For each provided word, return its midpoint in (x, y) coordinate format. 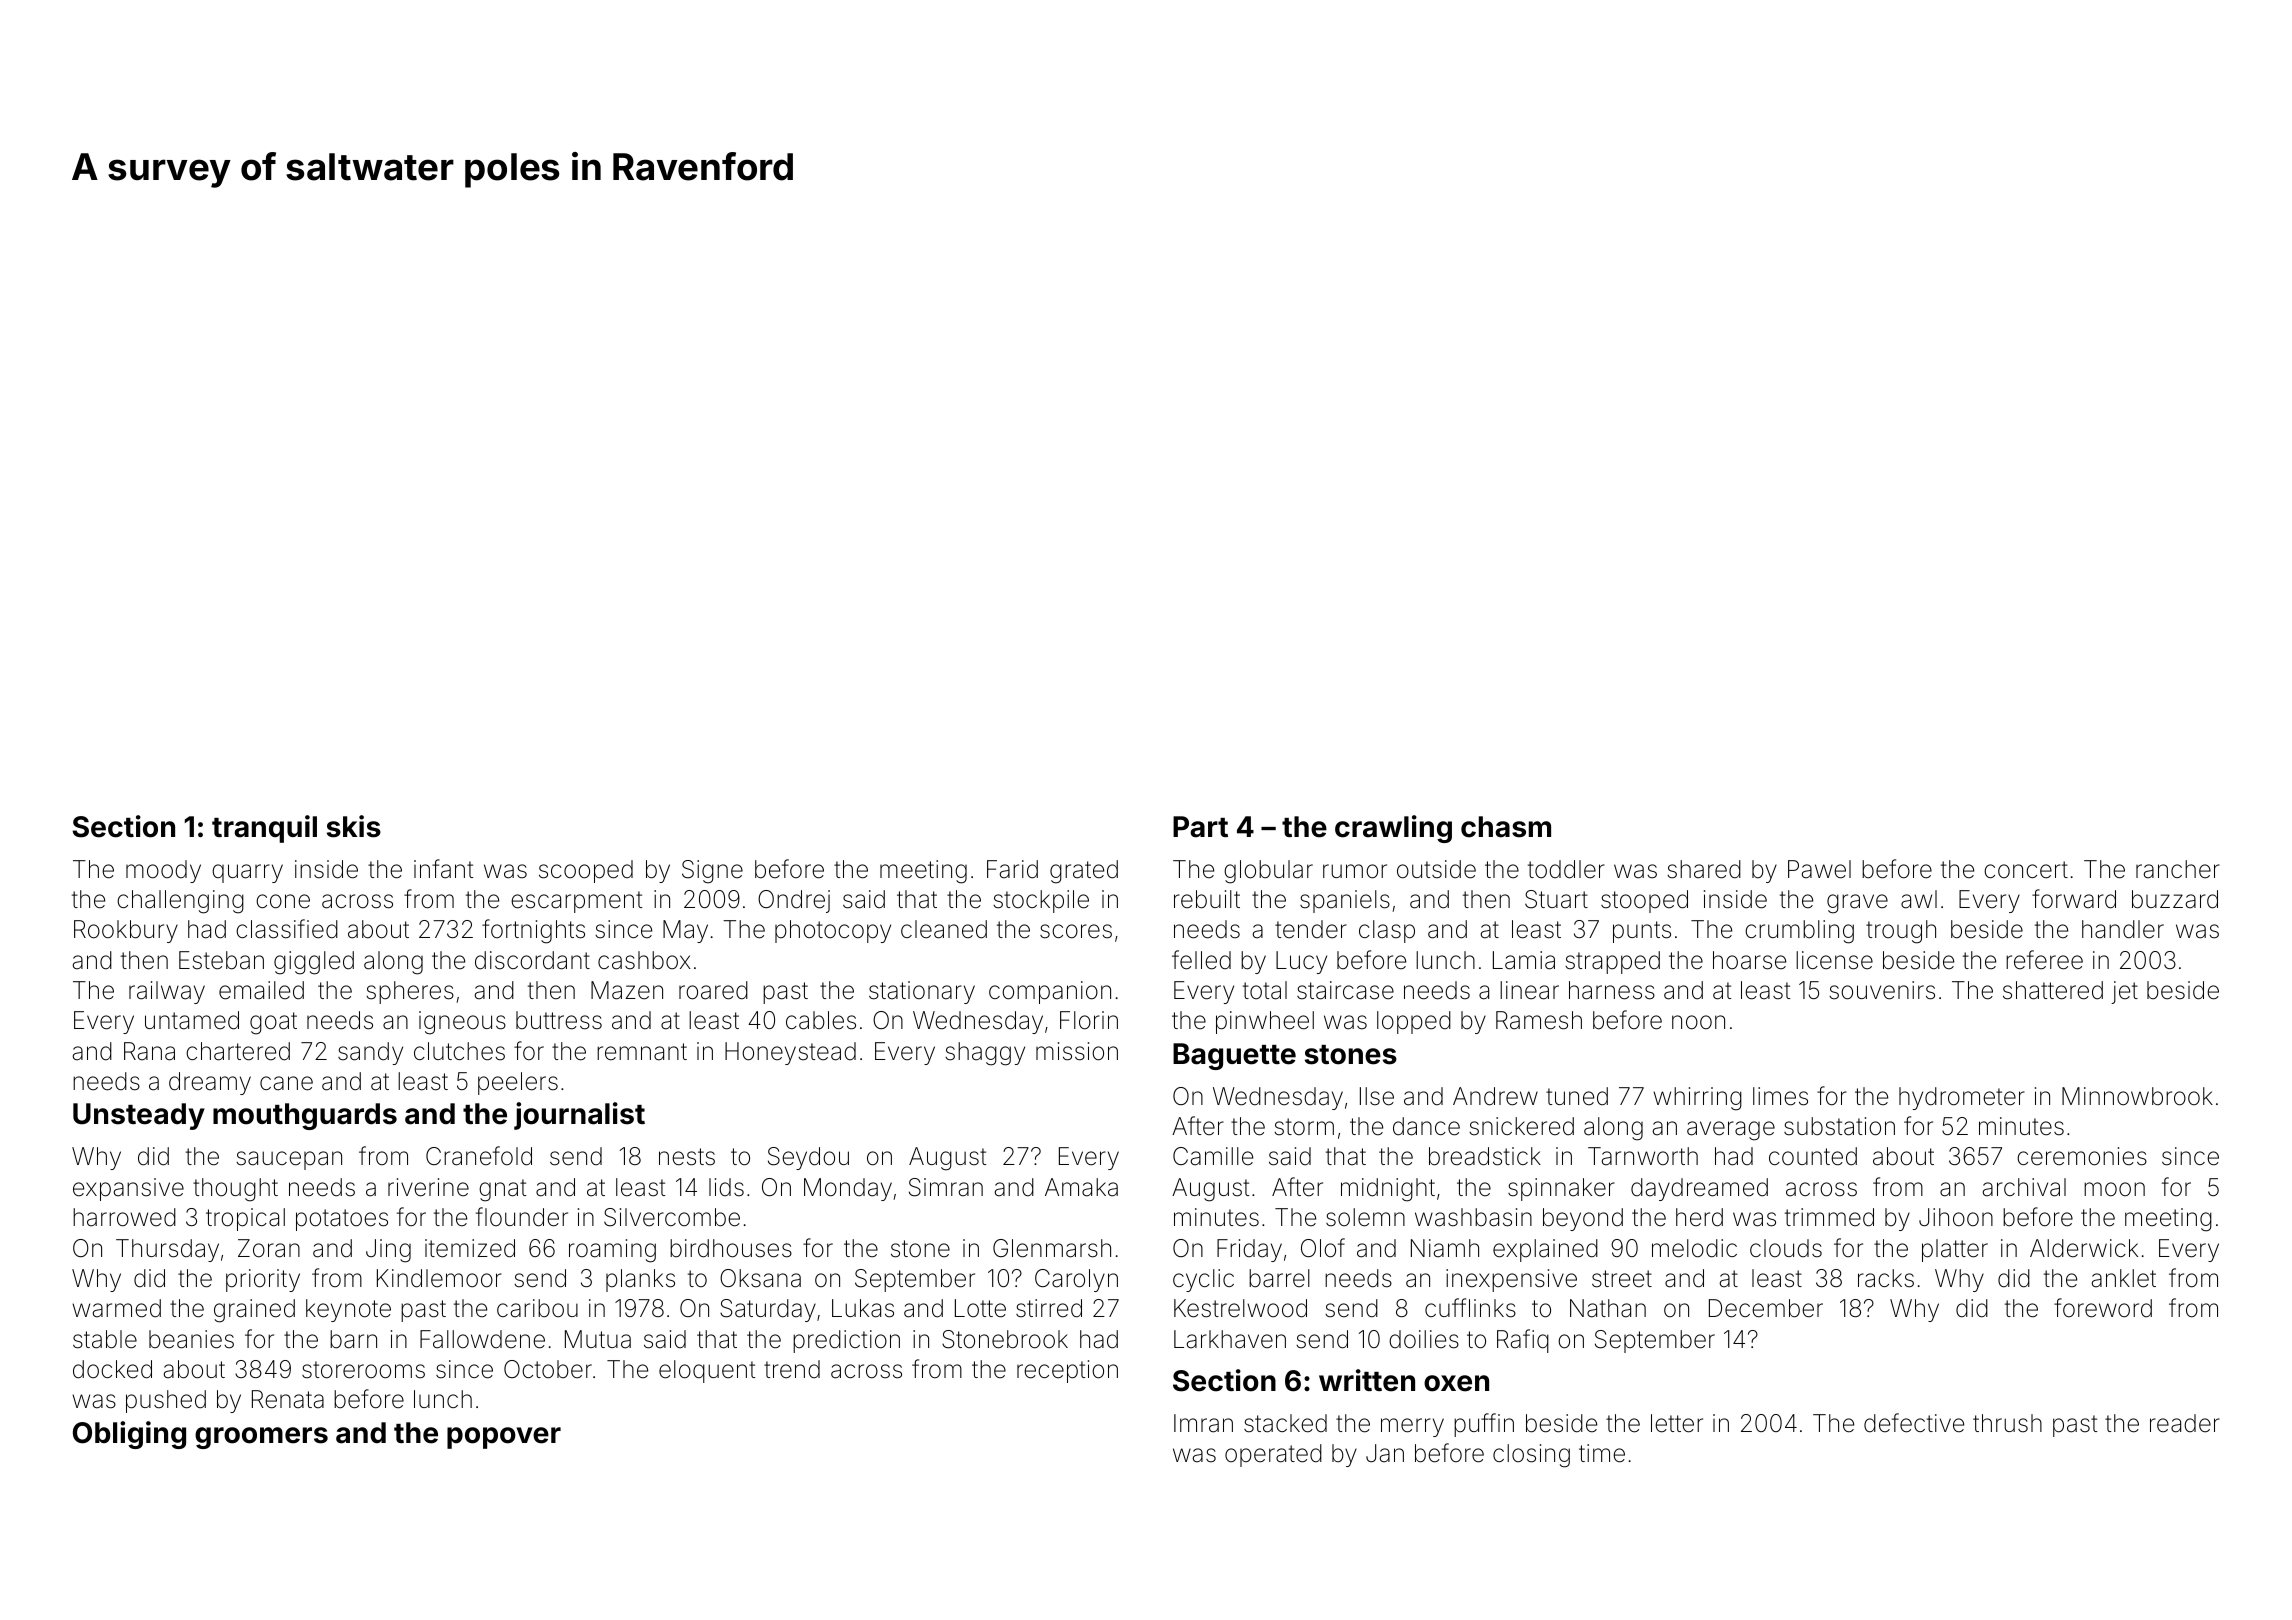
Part (1200, 827)
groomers (261, 1438)
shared (1704, 869)
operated (1273, 1455)
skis (354, 826)
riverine (428, 1187)
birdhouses (731, 1248)
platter (1955, 1250)
